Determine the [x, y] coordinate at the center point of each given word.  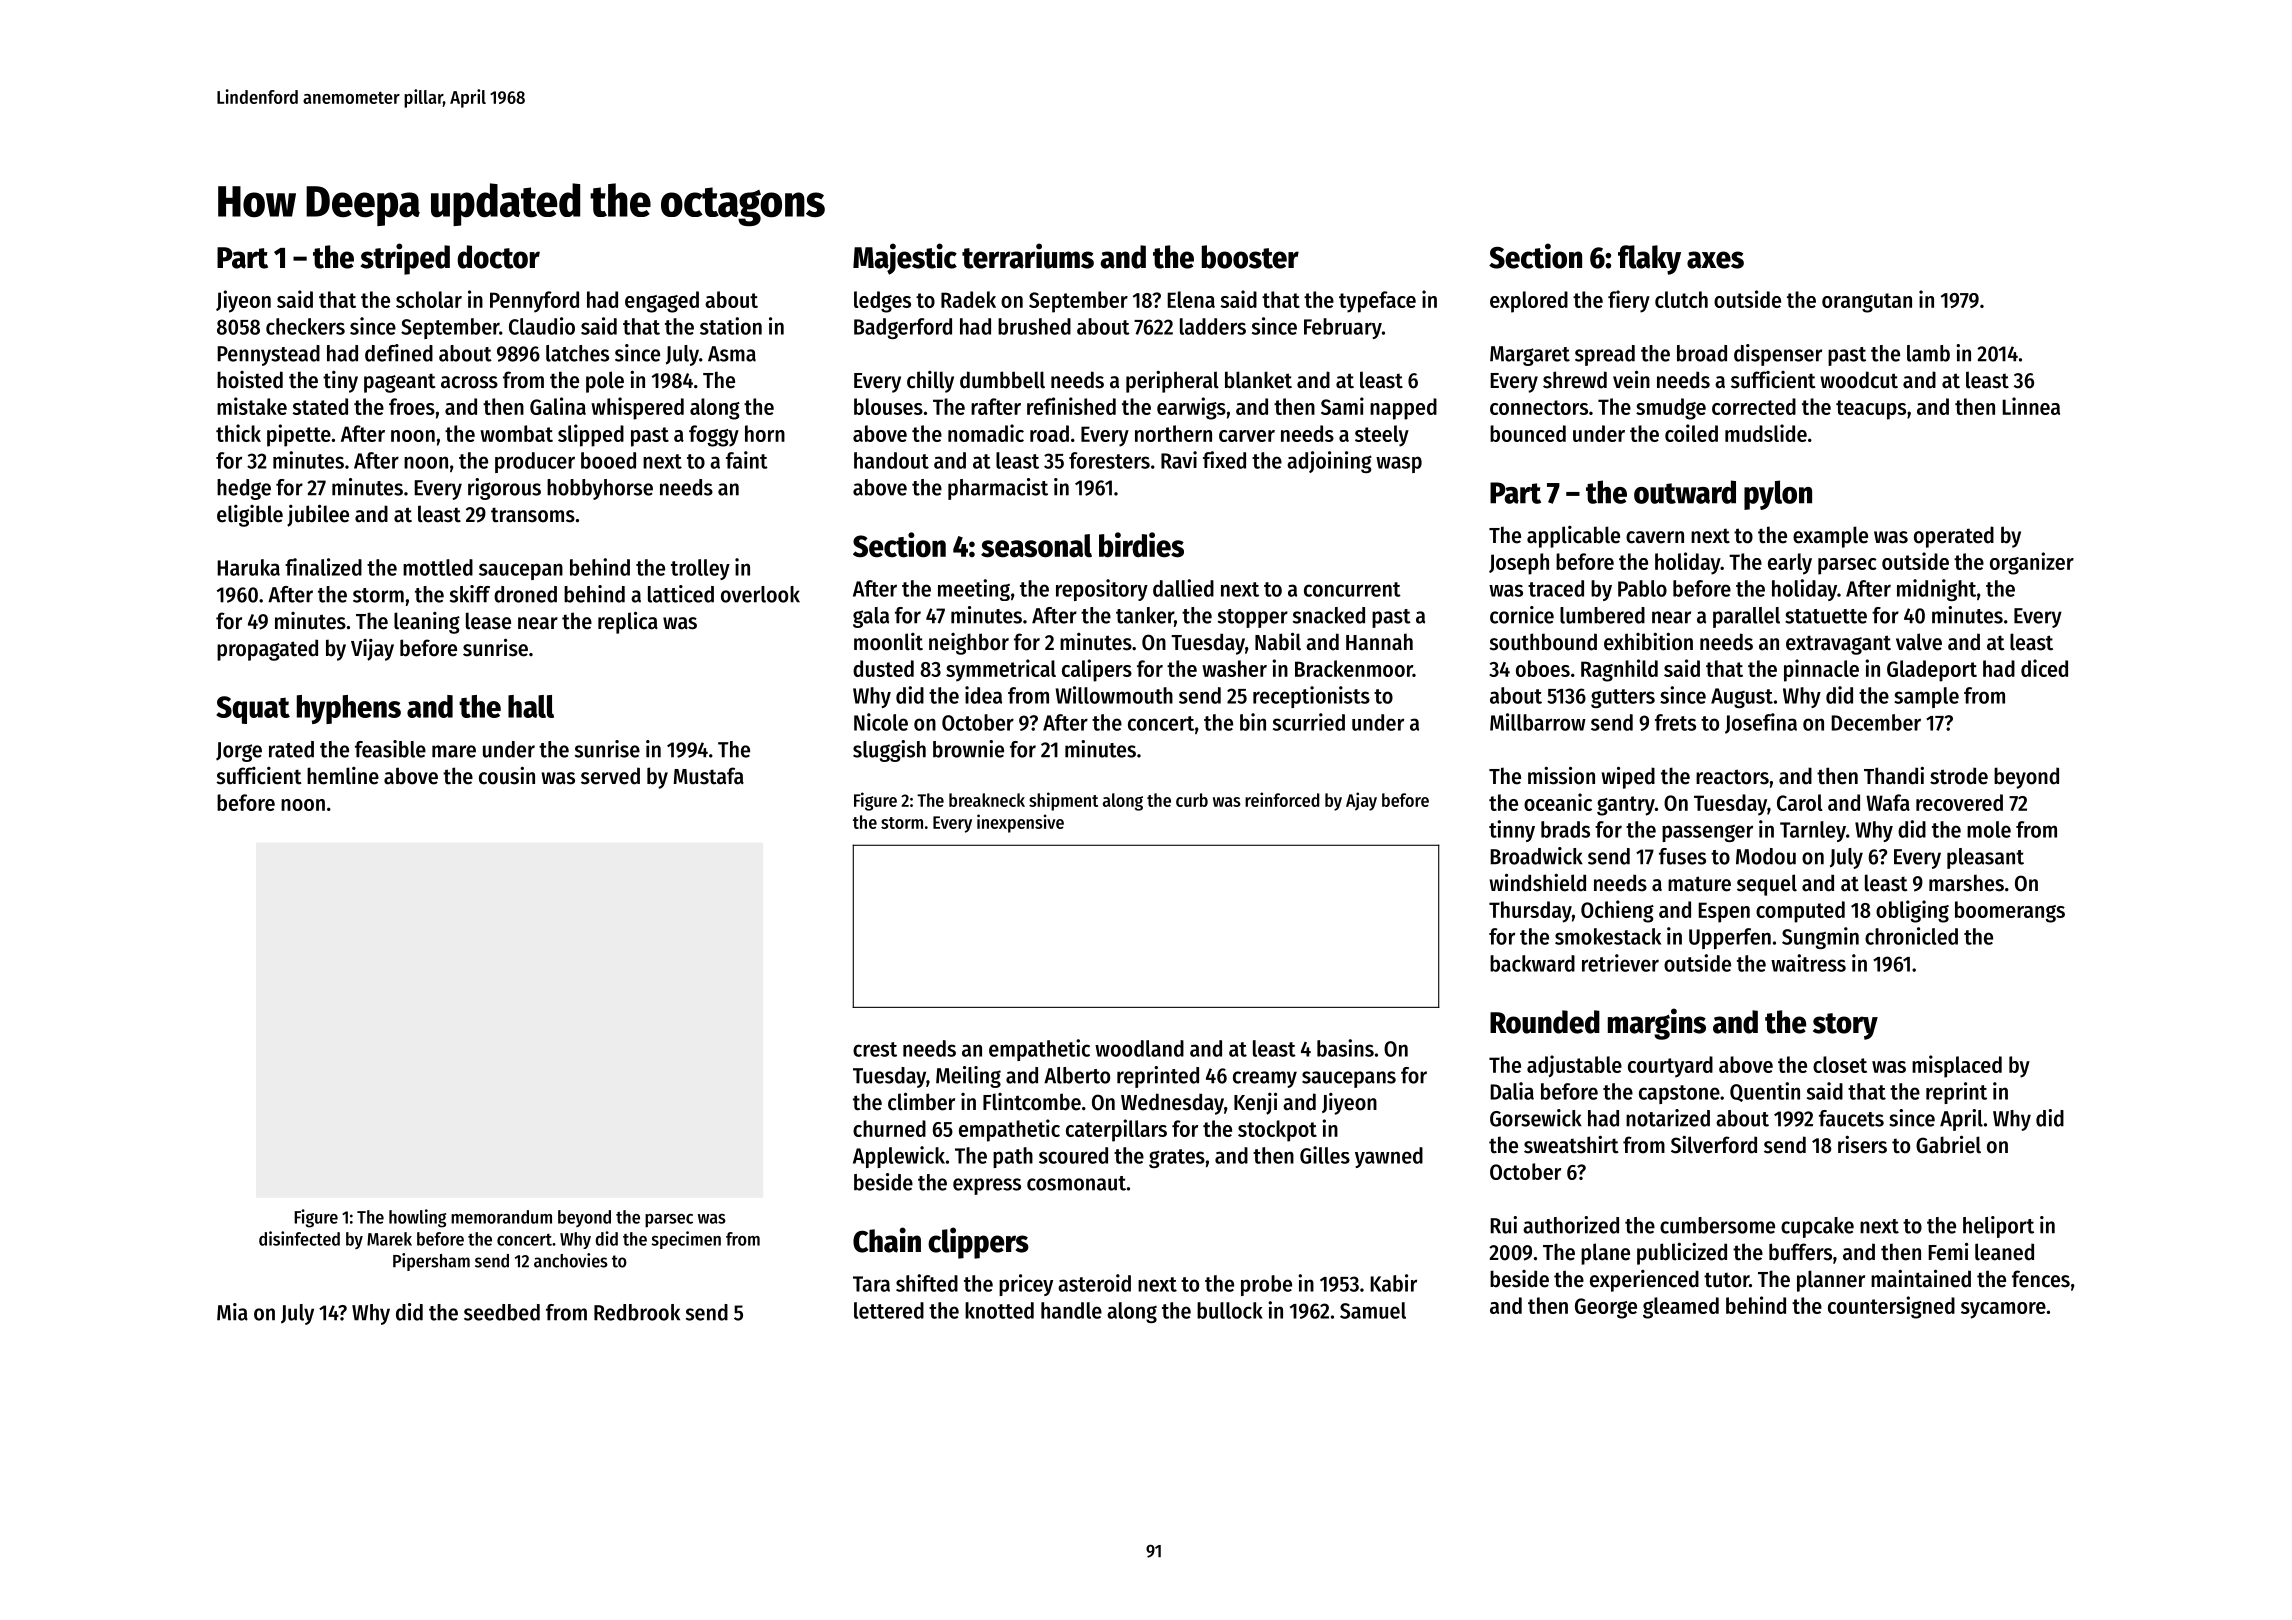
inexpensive [1020, 823]
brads [1565, 829]
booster [1250, 257]
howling [417, 1218]
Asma [732, 354]
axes [1715, 260]
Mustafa [708, 776]
